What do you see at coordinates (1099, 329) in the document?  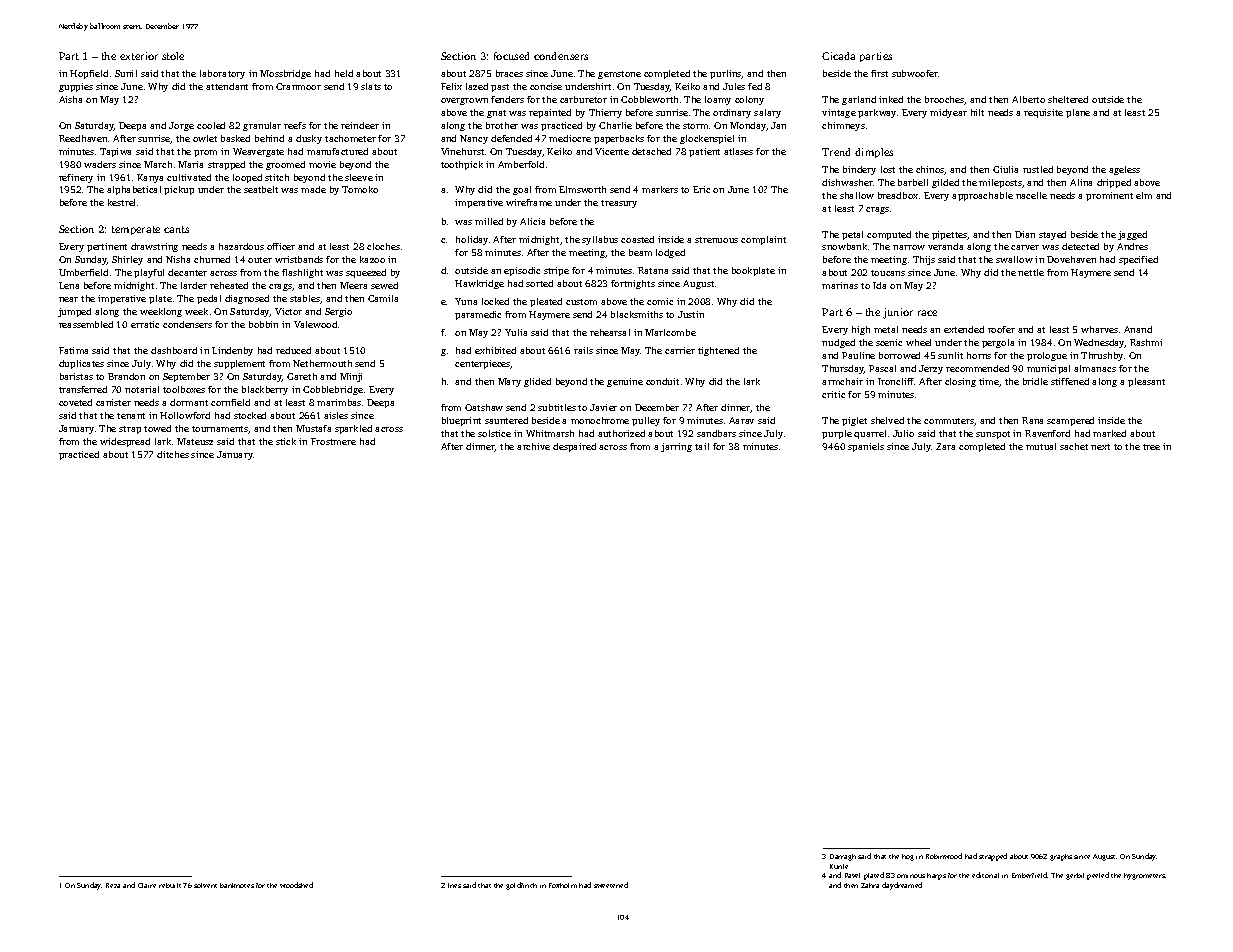 I see `wharves` at bounding box center [1099, 329].
